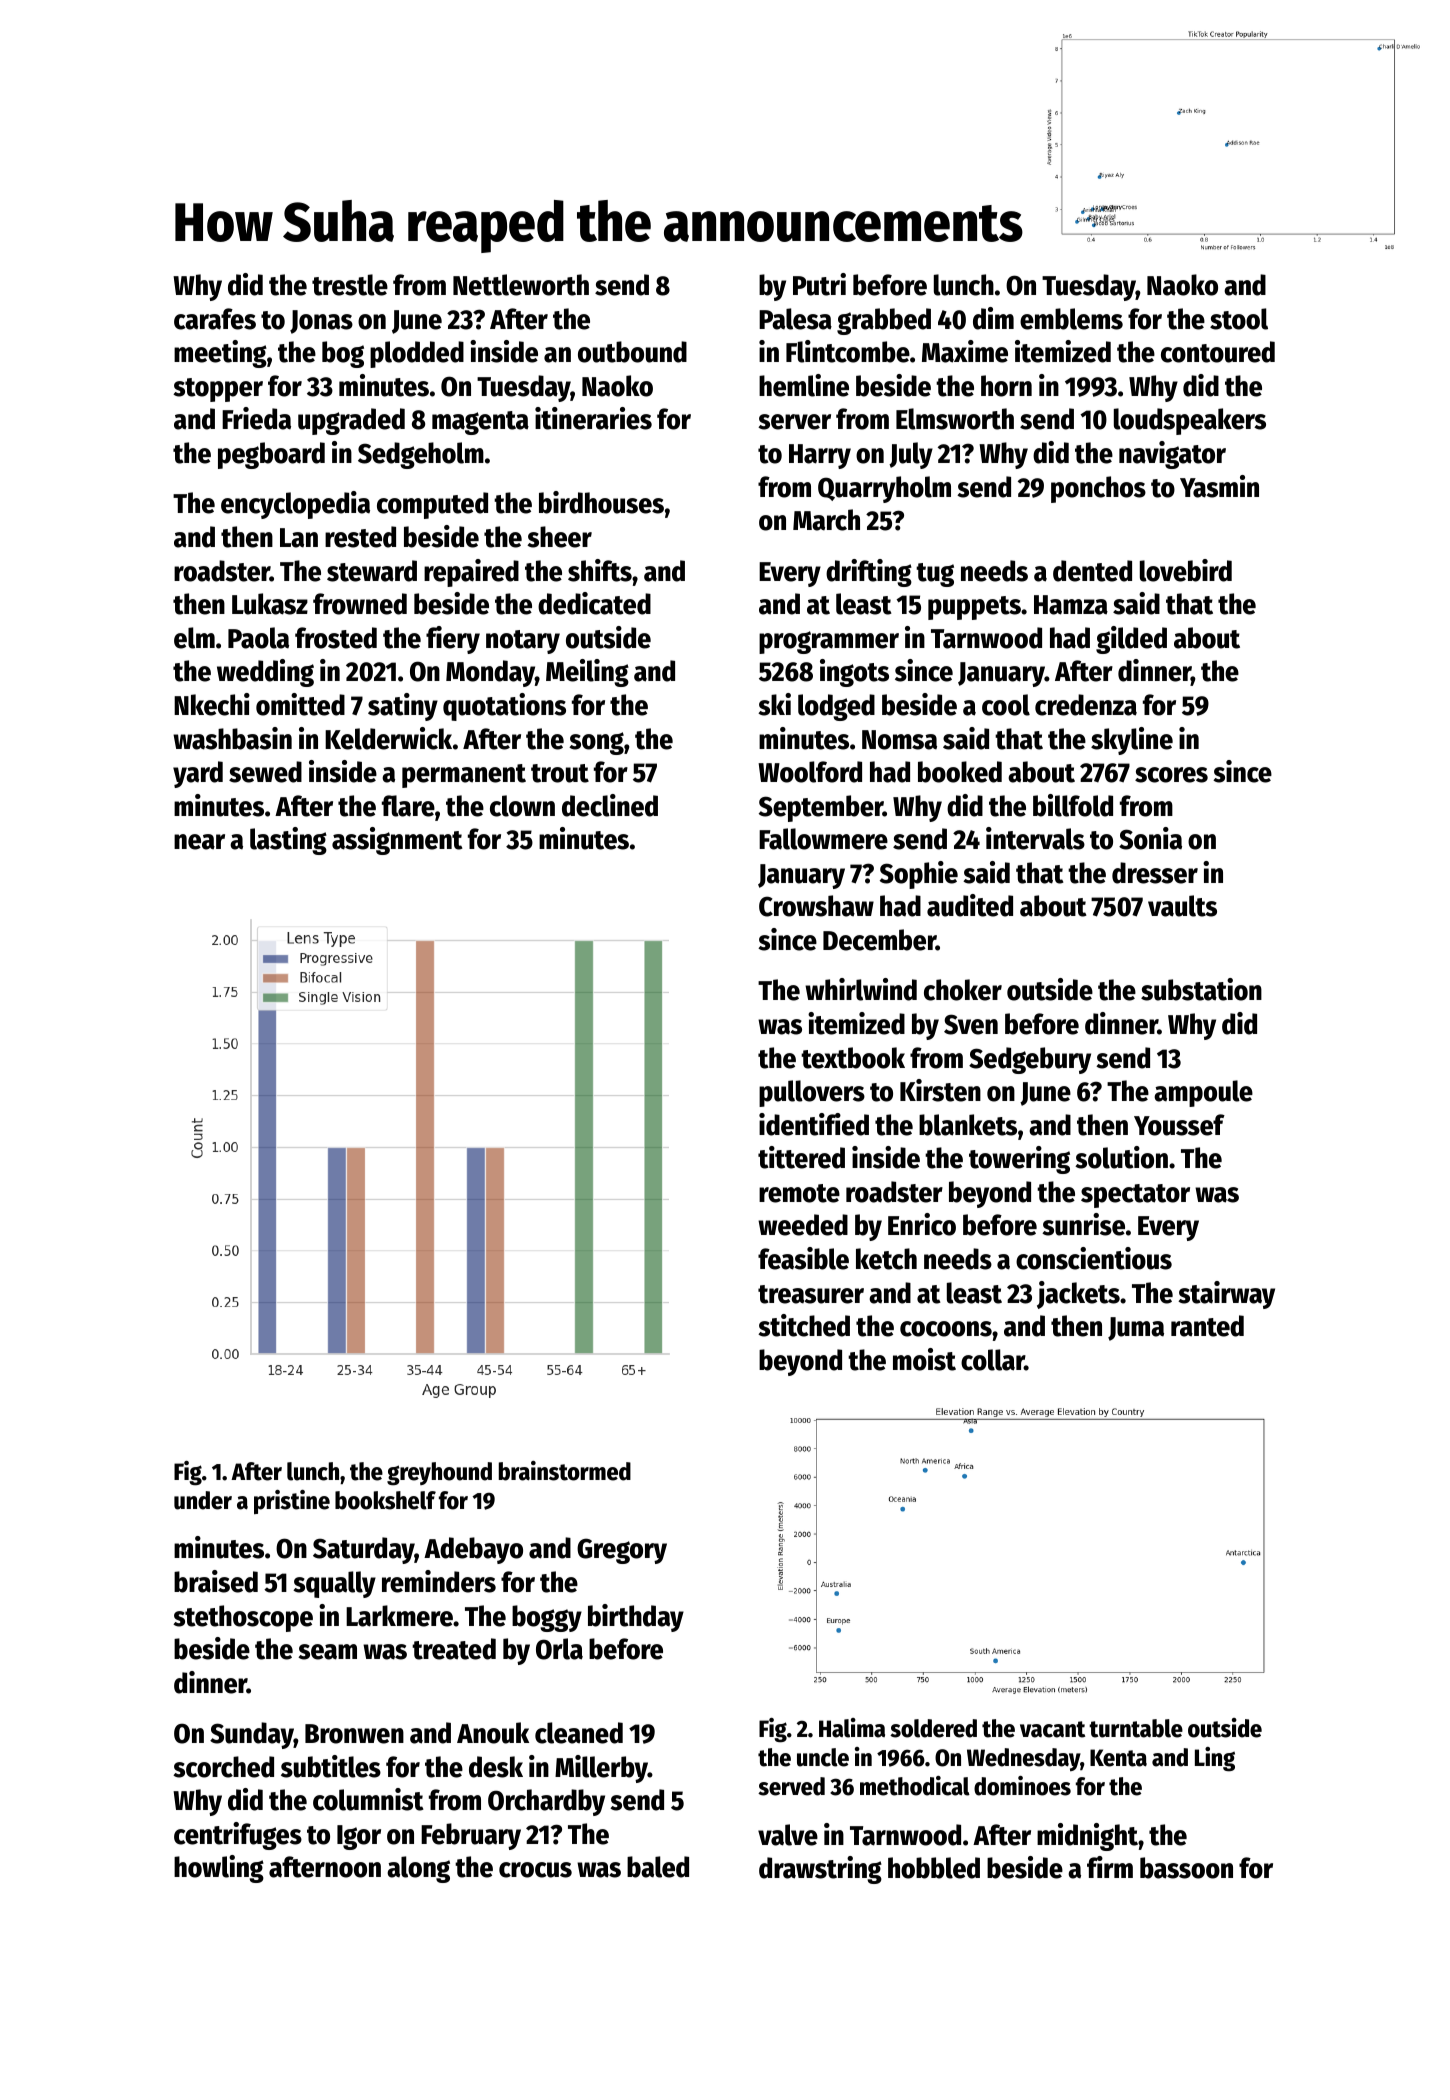 This screenshot has height=2100, width=1450. Describe the element at coordinates (820, 1870) in the screenshot. I see `drawstring` at that location.
